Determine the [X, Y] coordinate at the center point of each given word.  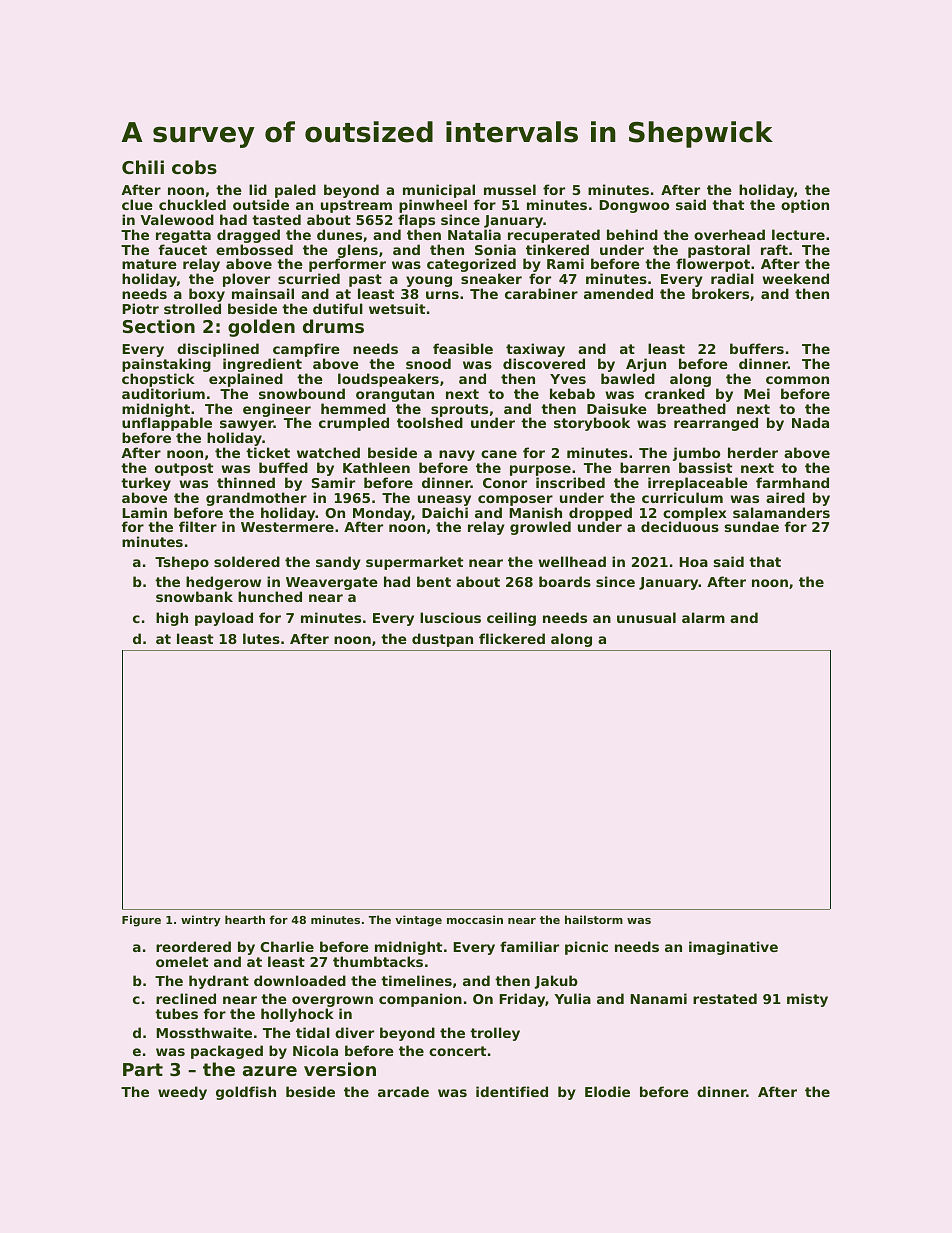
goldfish [246, 1093]
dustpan [442, 640]
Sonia [495, 249]
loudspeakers [388, 380]
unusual [646, 617]
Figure [141, 921]
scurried [309, 279]
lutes [261, 638]
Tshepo [182, 563]
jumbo [696, 454]
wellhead [572, 561]
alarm [703, 617]
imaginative [733, 948]
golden [261, 328]
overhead [729, 234]
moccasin [475, 919]
